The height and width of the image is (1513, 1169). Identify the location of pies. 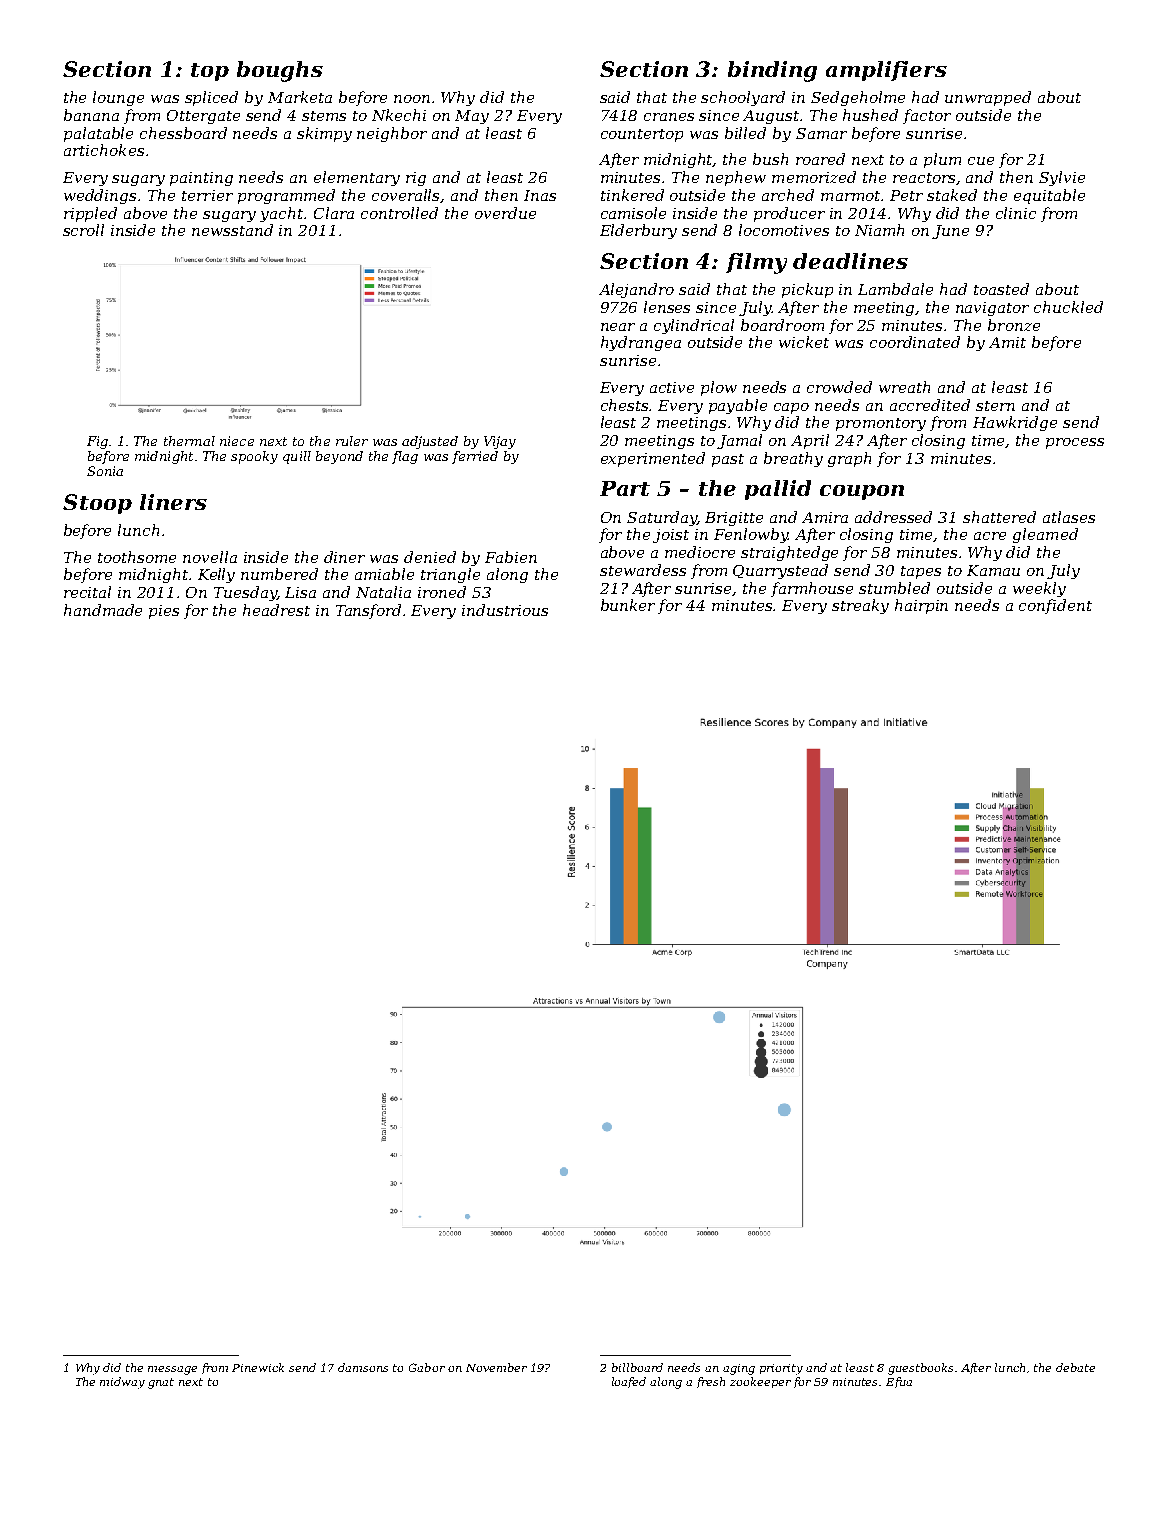
(164, 612).
